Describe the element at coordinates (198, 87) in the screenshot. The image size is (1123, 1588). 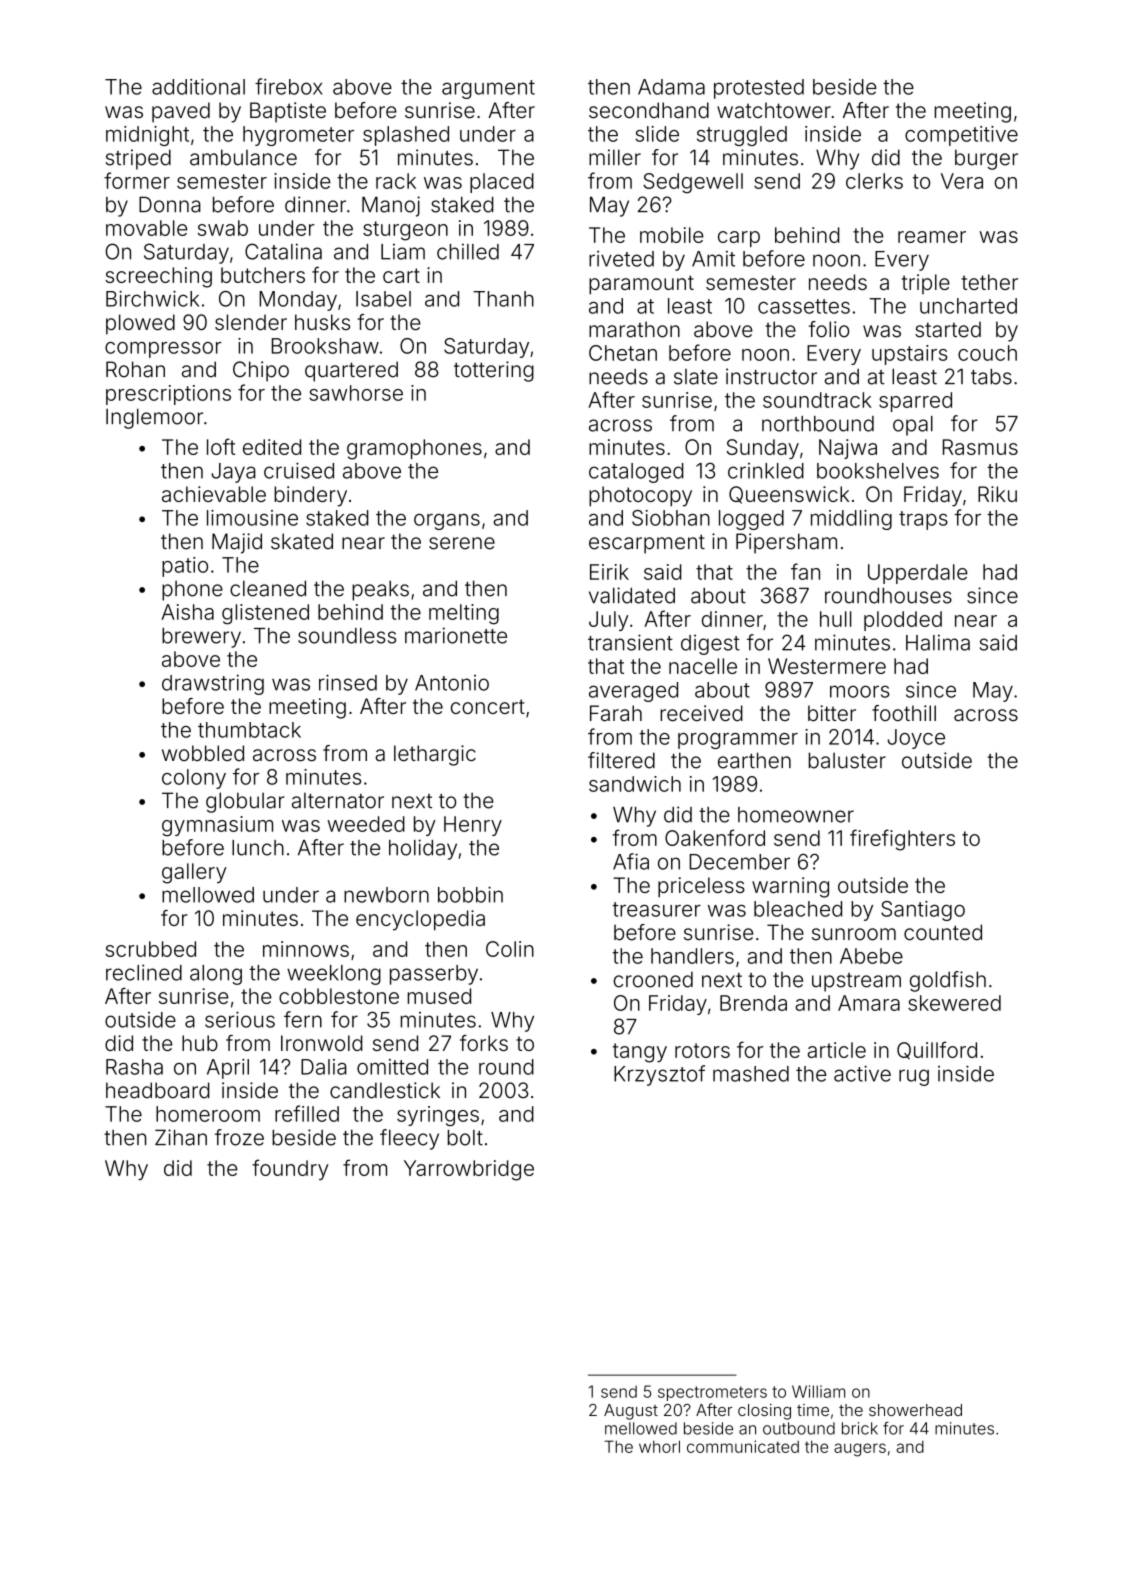
I see `additional` at that location.
